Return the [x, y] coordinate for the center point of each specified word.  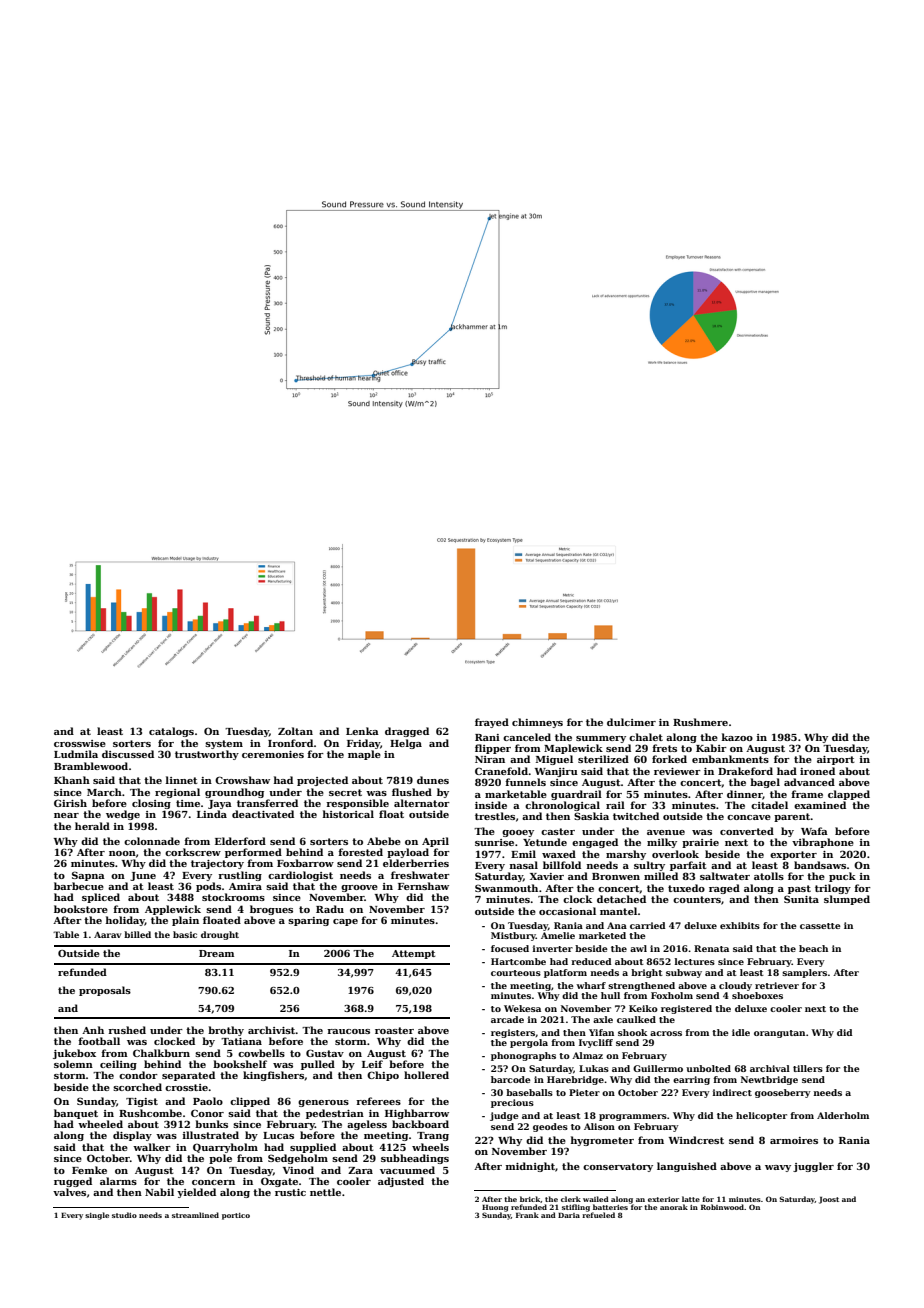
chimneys [537, 723]
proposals [105, 991]
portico [236, 1216]
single [97, 1216]
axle [603, 1019]
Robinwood [722, 1207]
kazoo [737, 737]
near [66, 815]
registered [686, 1009]
